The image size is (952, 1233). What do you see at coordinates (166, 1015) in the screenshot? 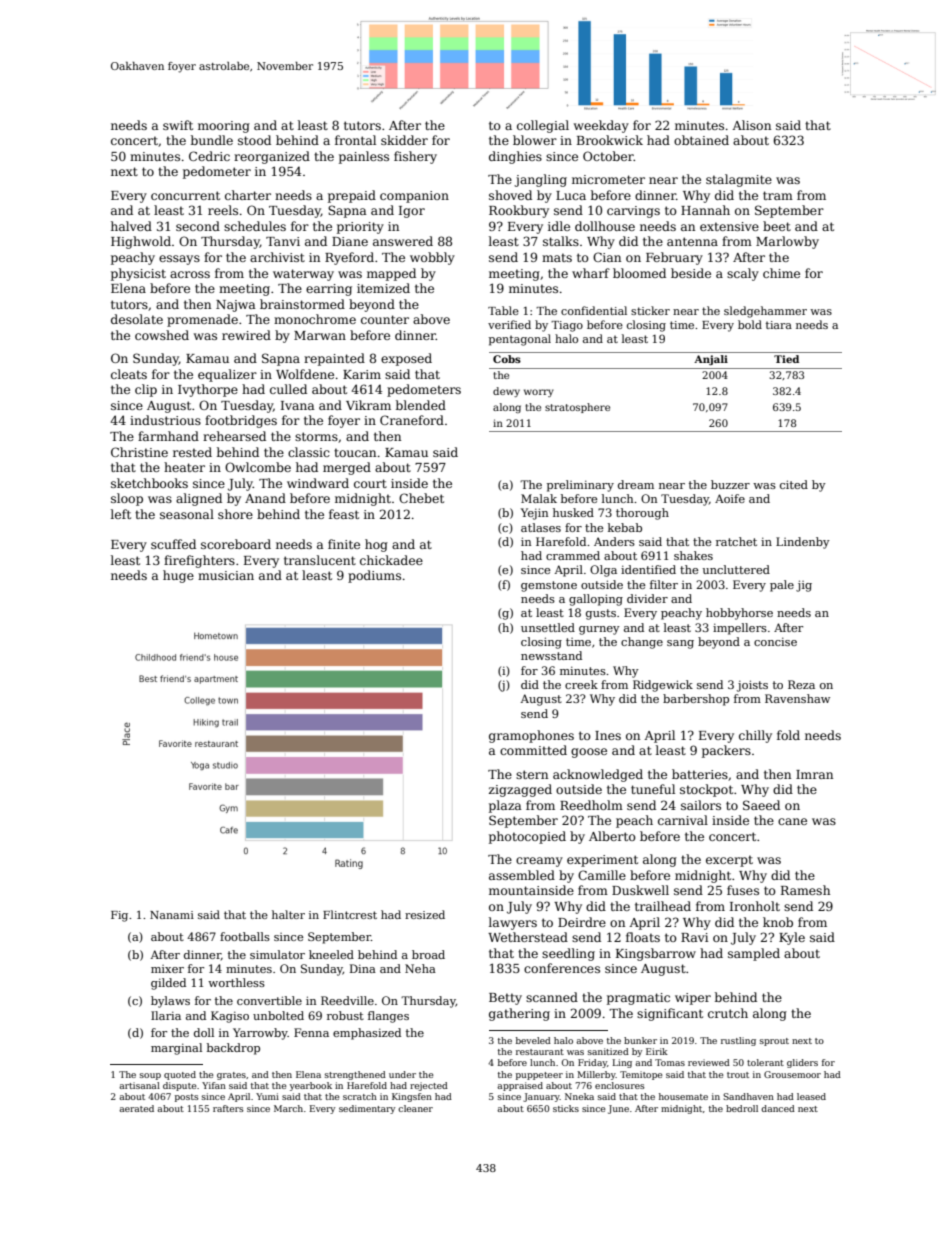
I see `Ilaria` at bounding box center [166, 1015].
